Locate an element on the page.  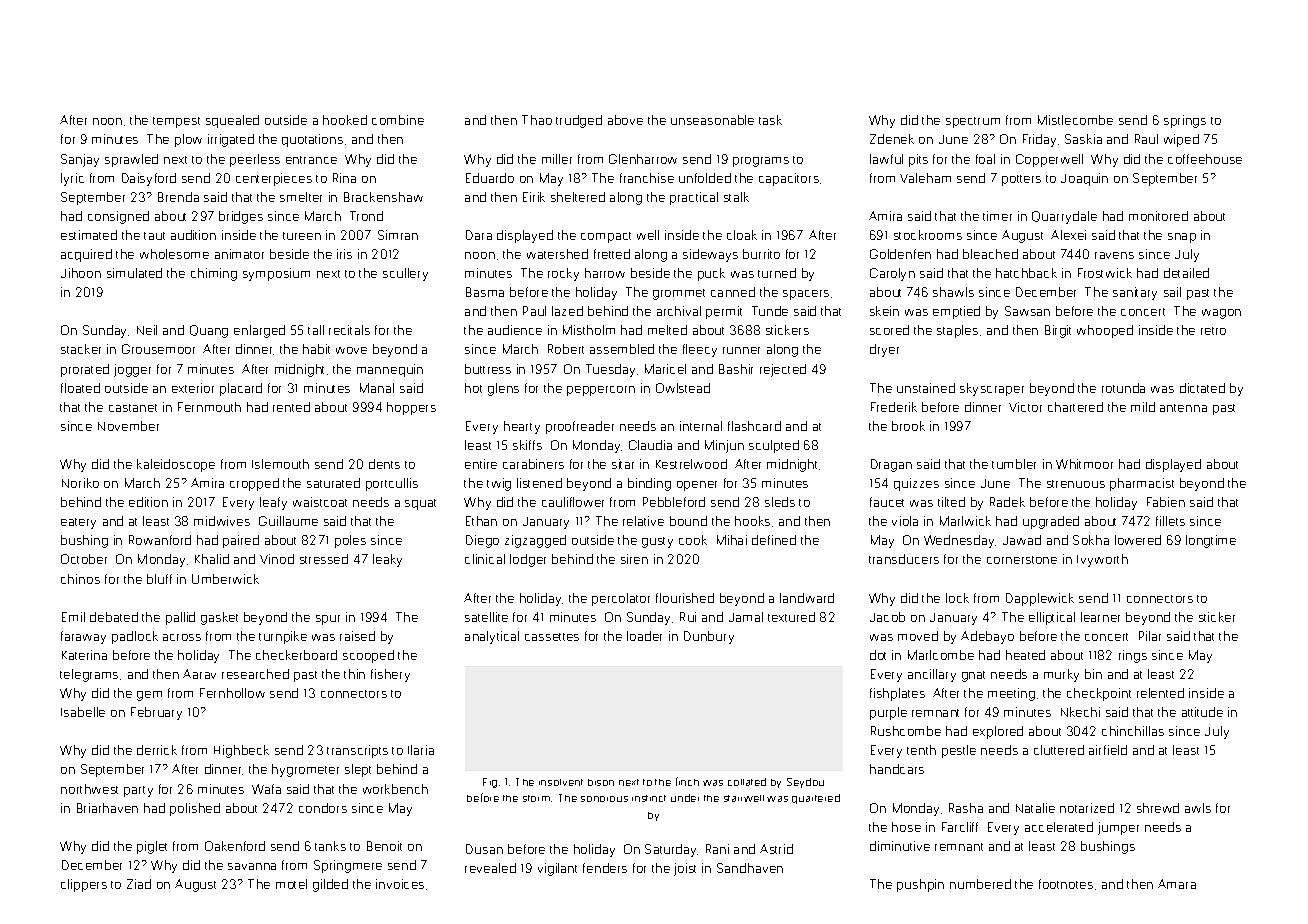
rotunda is located at coordinates (1123, 388).
